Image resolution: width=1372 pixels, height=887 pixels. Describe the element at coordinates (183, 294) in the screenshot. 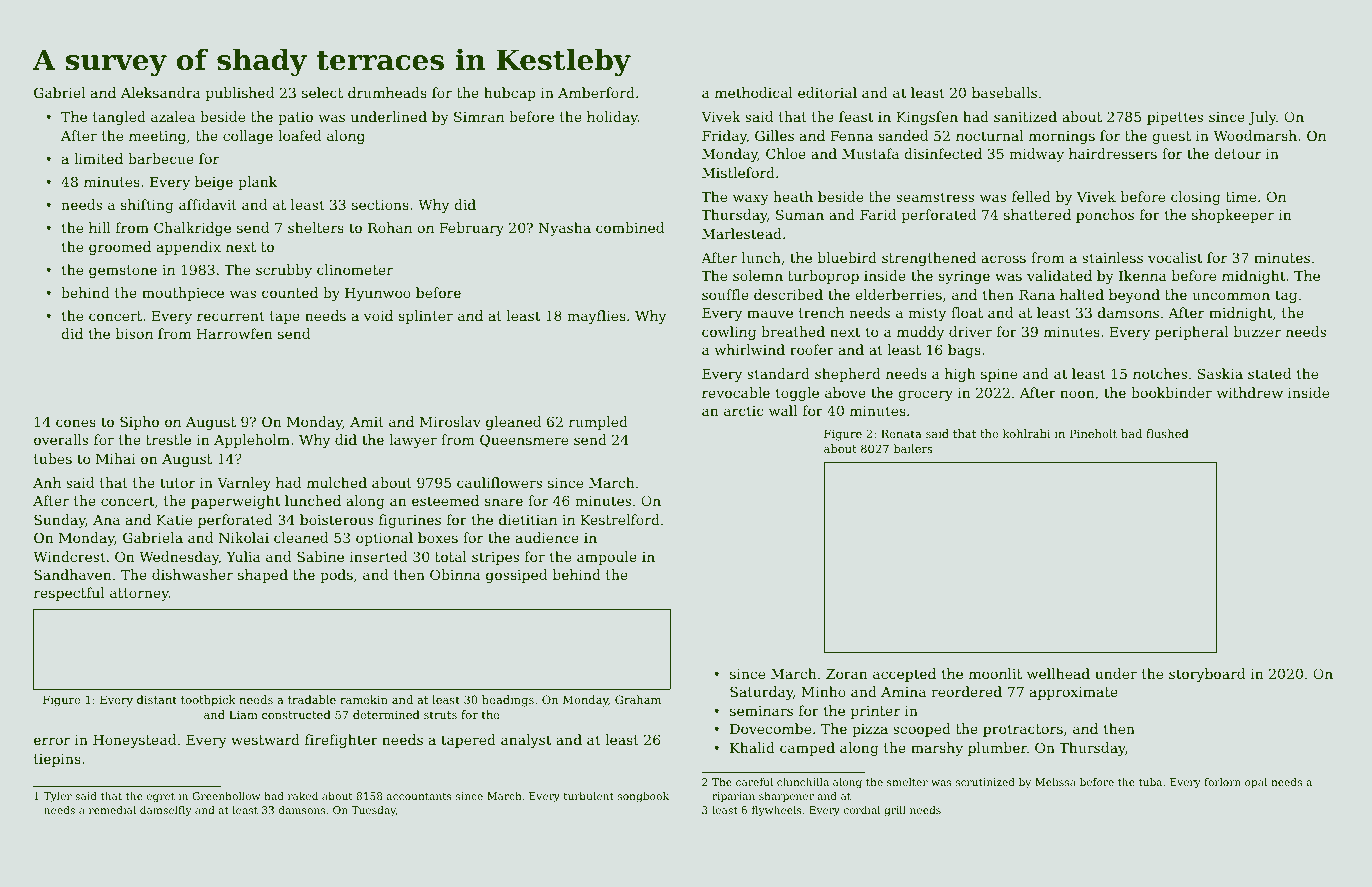

I see `mouthpiece` at that location.
